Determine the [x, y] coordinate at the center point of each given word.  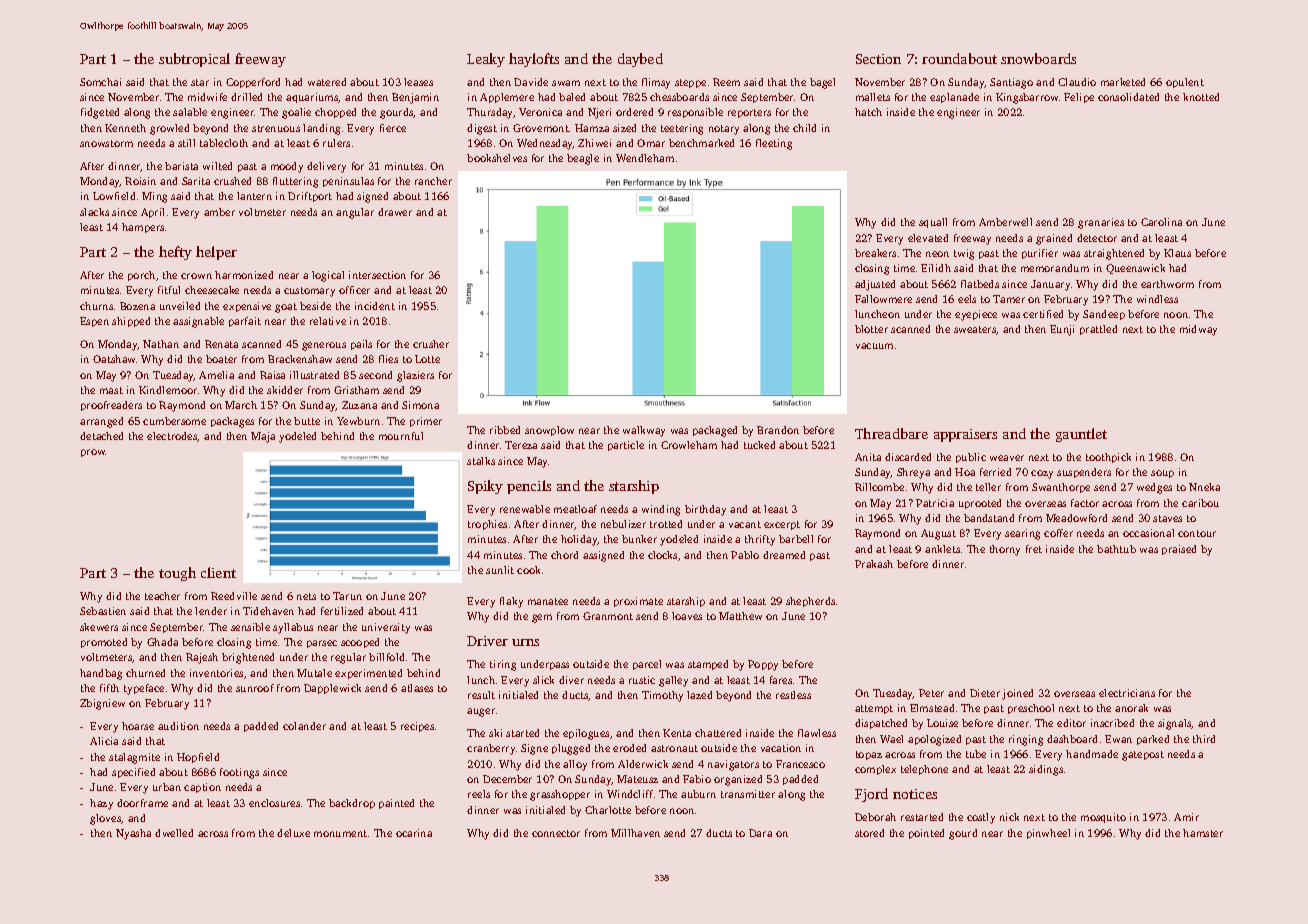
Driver [487, 641]
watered [327, 82]
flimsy [656, 83]
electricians [1127, 693]
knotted [1201, 97]
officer [354, 290]
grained [1054, 239]
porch [141, 276]
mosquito [1103, 818]
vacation [781, 748]
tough [177, 574]
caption [202, 788]
